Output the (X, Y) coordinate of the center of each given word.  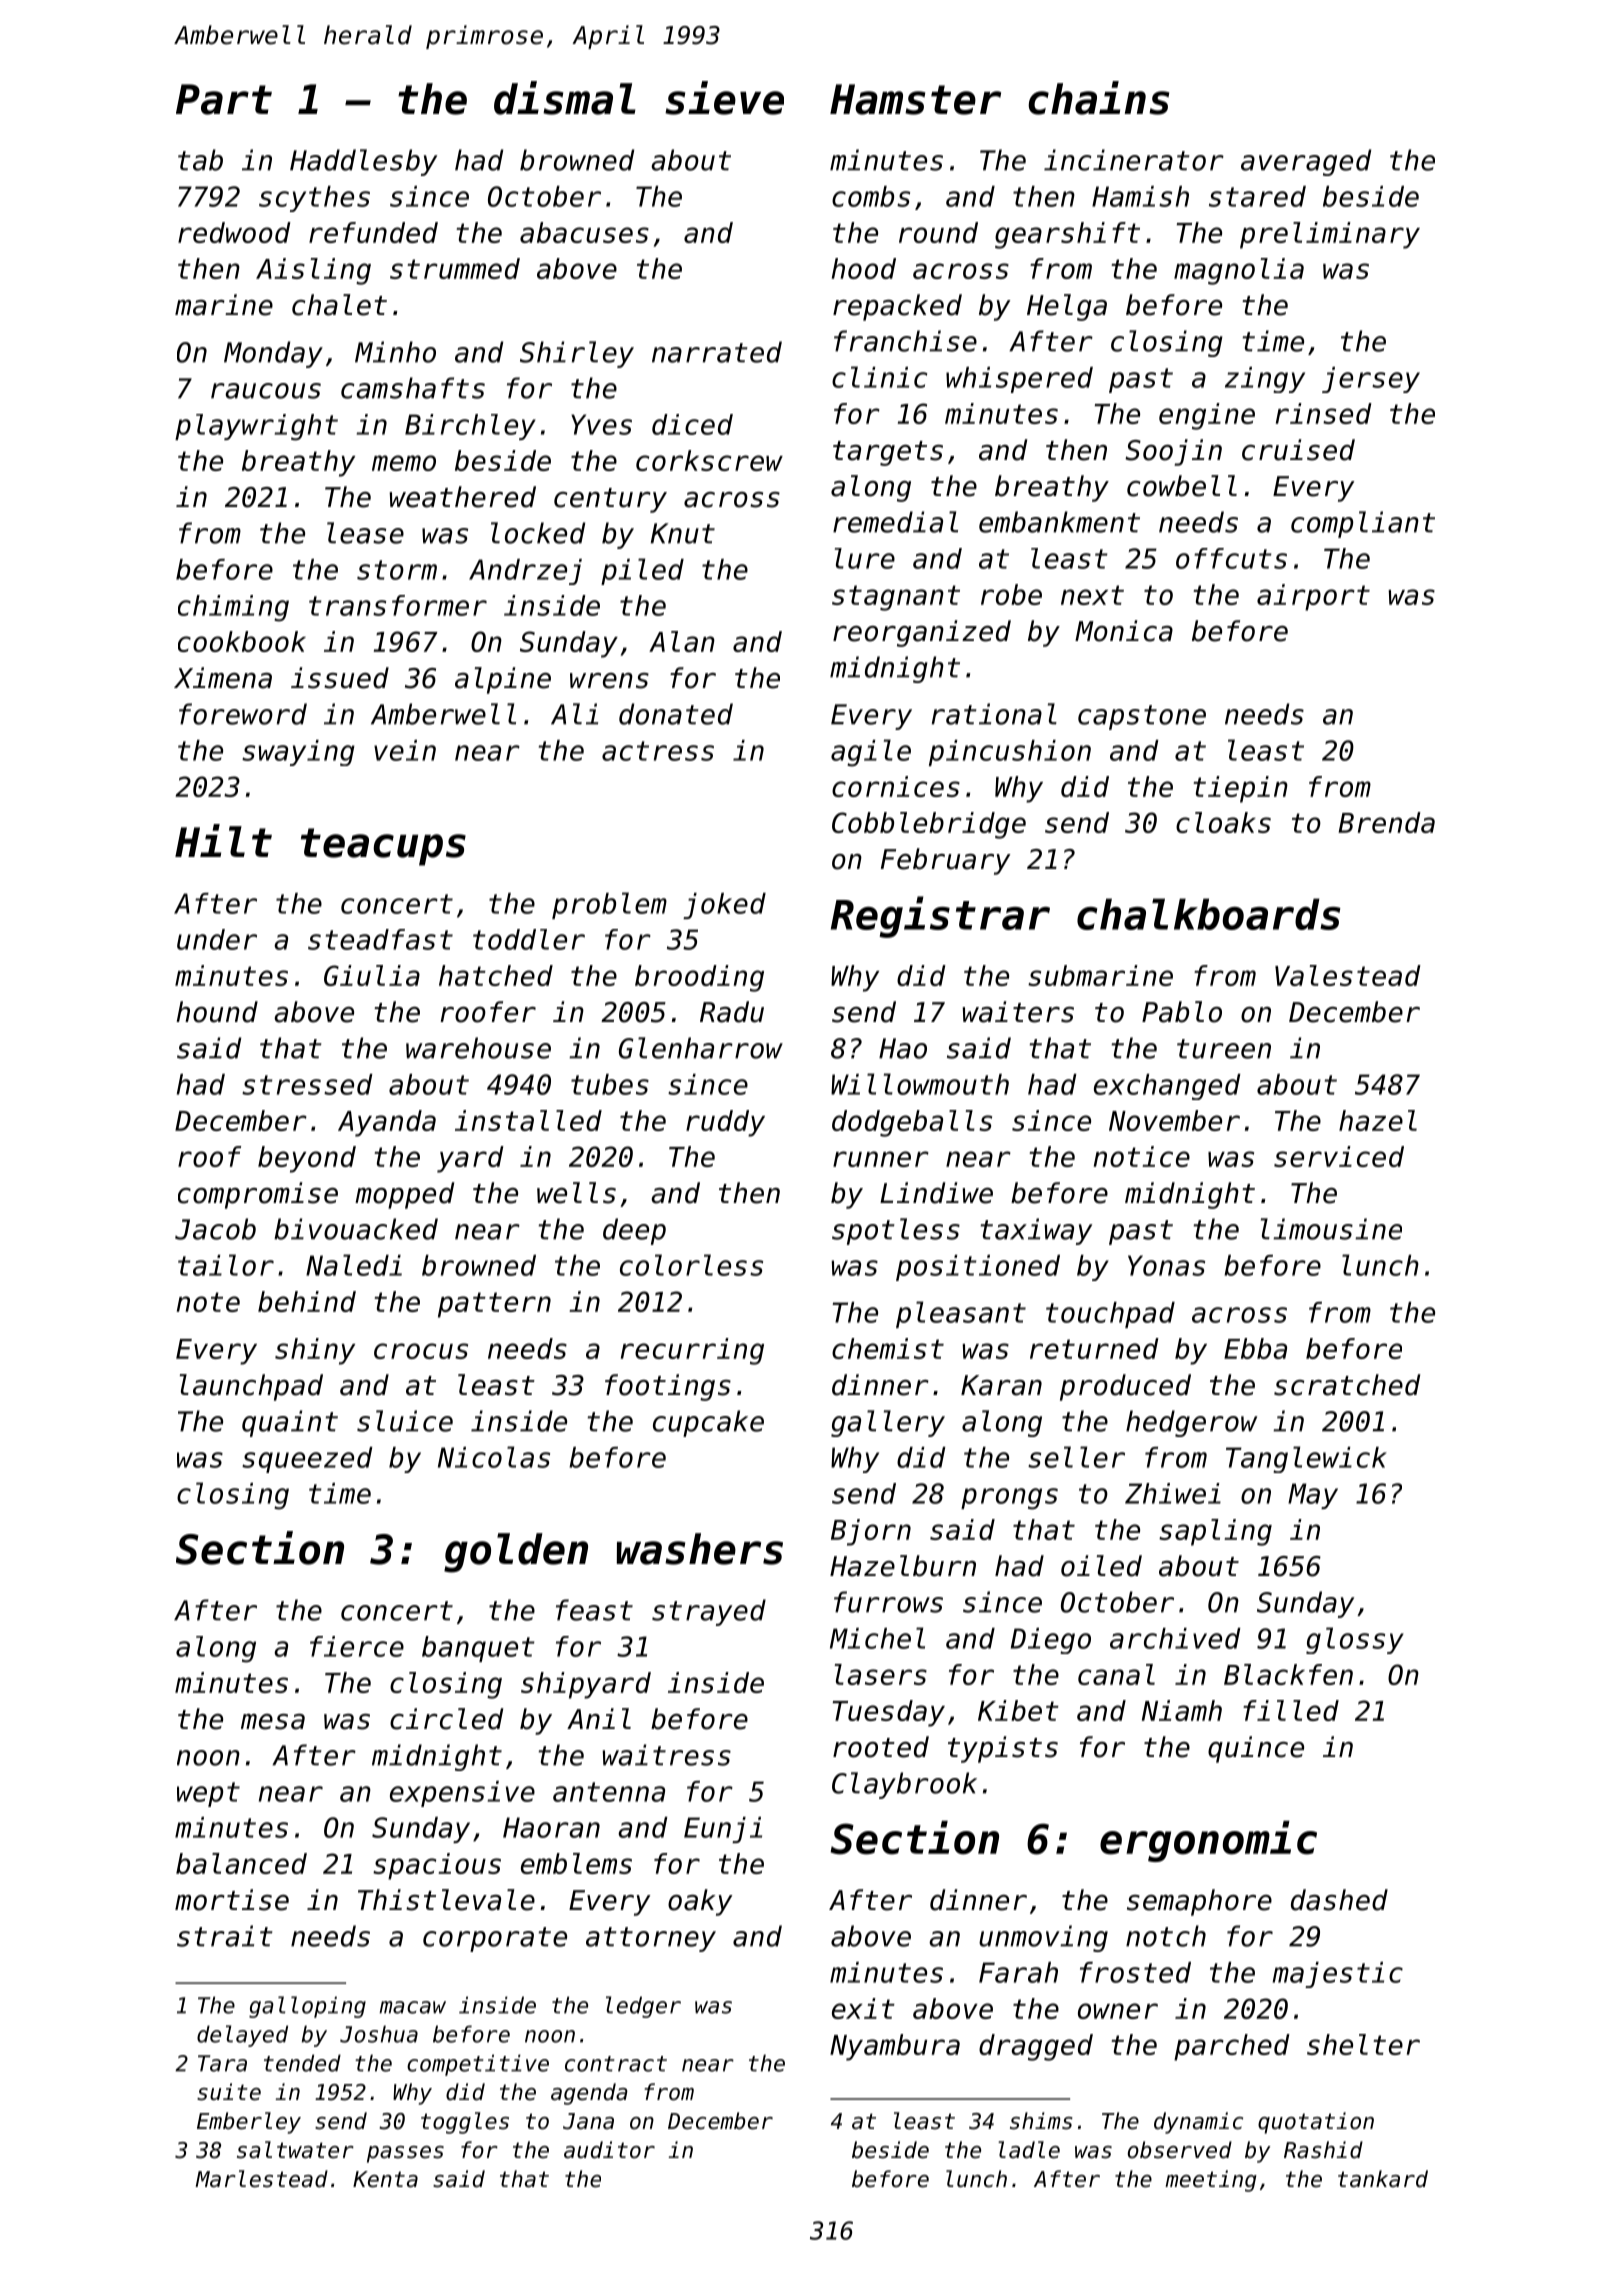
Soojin (1173, 452)
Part (224, 99)
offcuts (1231, 558)
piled (642, 571)
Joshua (379, 2034)
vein (405, 750)
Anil (599, 1718)
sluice (405, 1421)
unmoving (1043, 1938)
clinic (879, 377)
